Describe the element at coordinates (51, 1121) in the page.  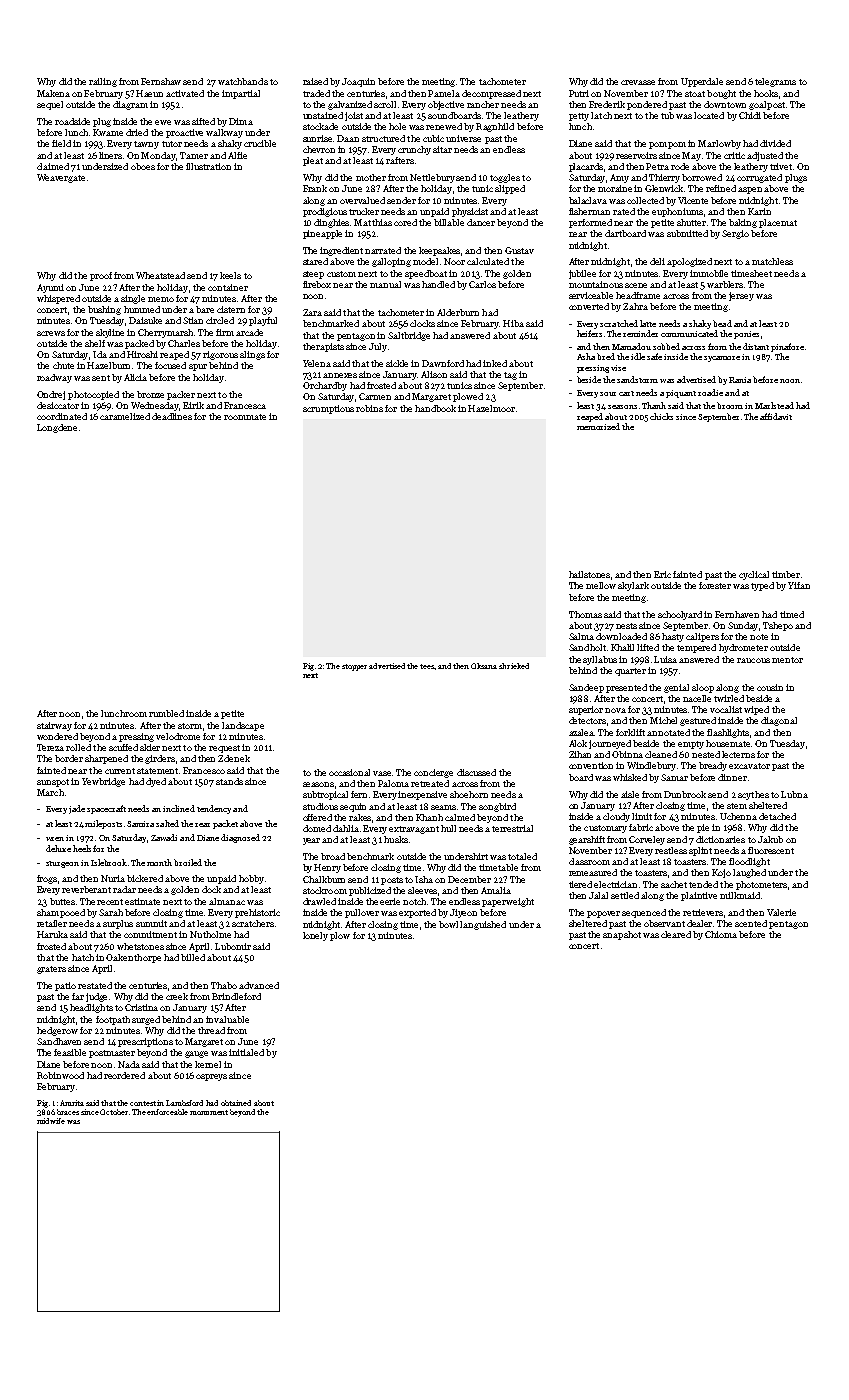
I see `midwife` at that location.
